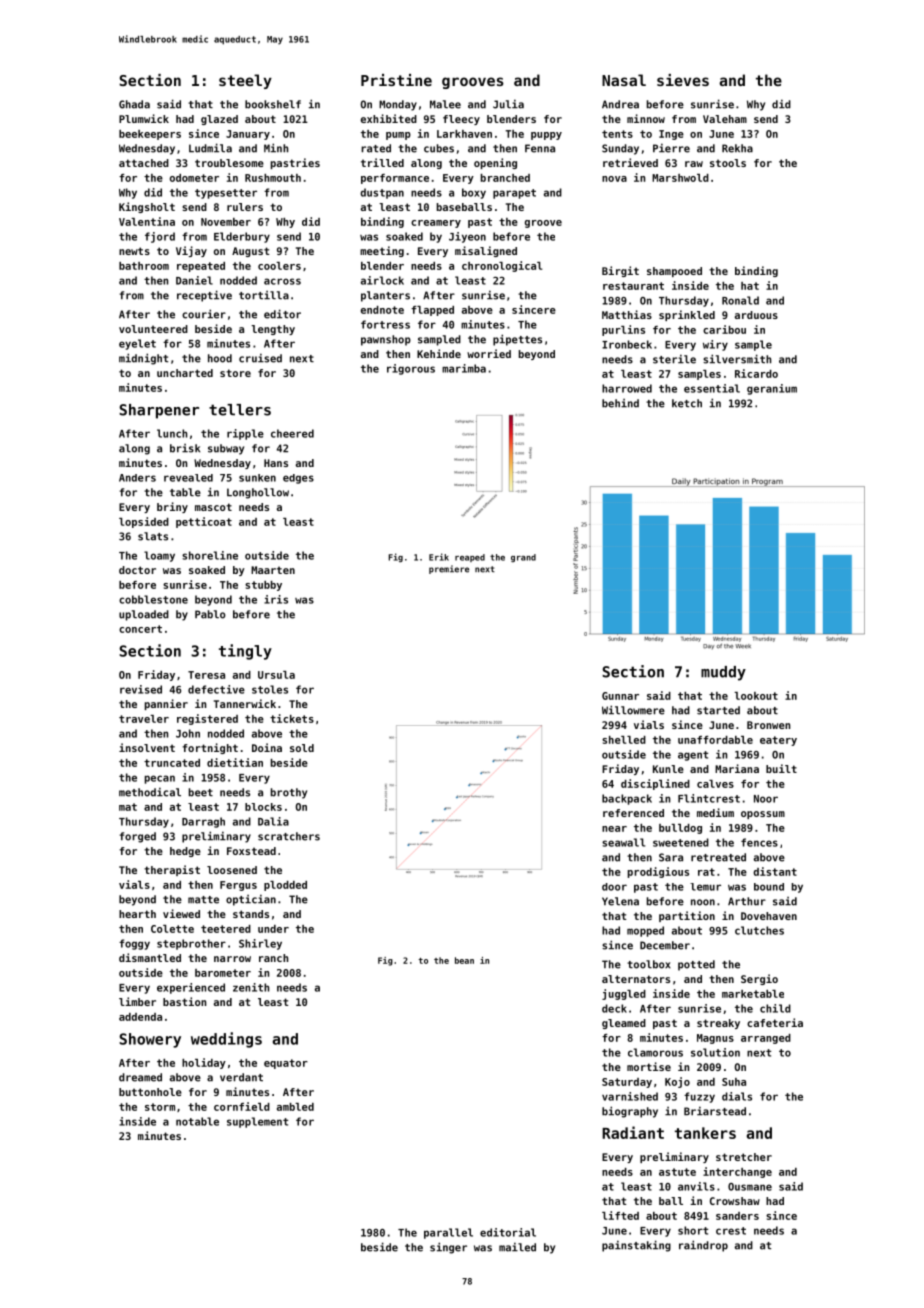 This screenshot has height=1308, width=924. I want to click on muddy, so click(723, 673).
